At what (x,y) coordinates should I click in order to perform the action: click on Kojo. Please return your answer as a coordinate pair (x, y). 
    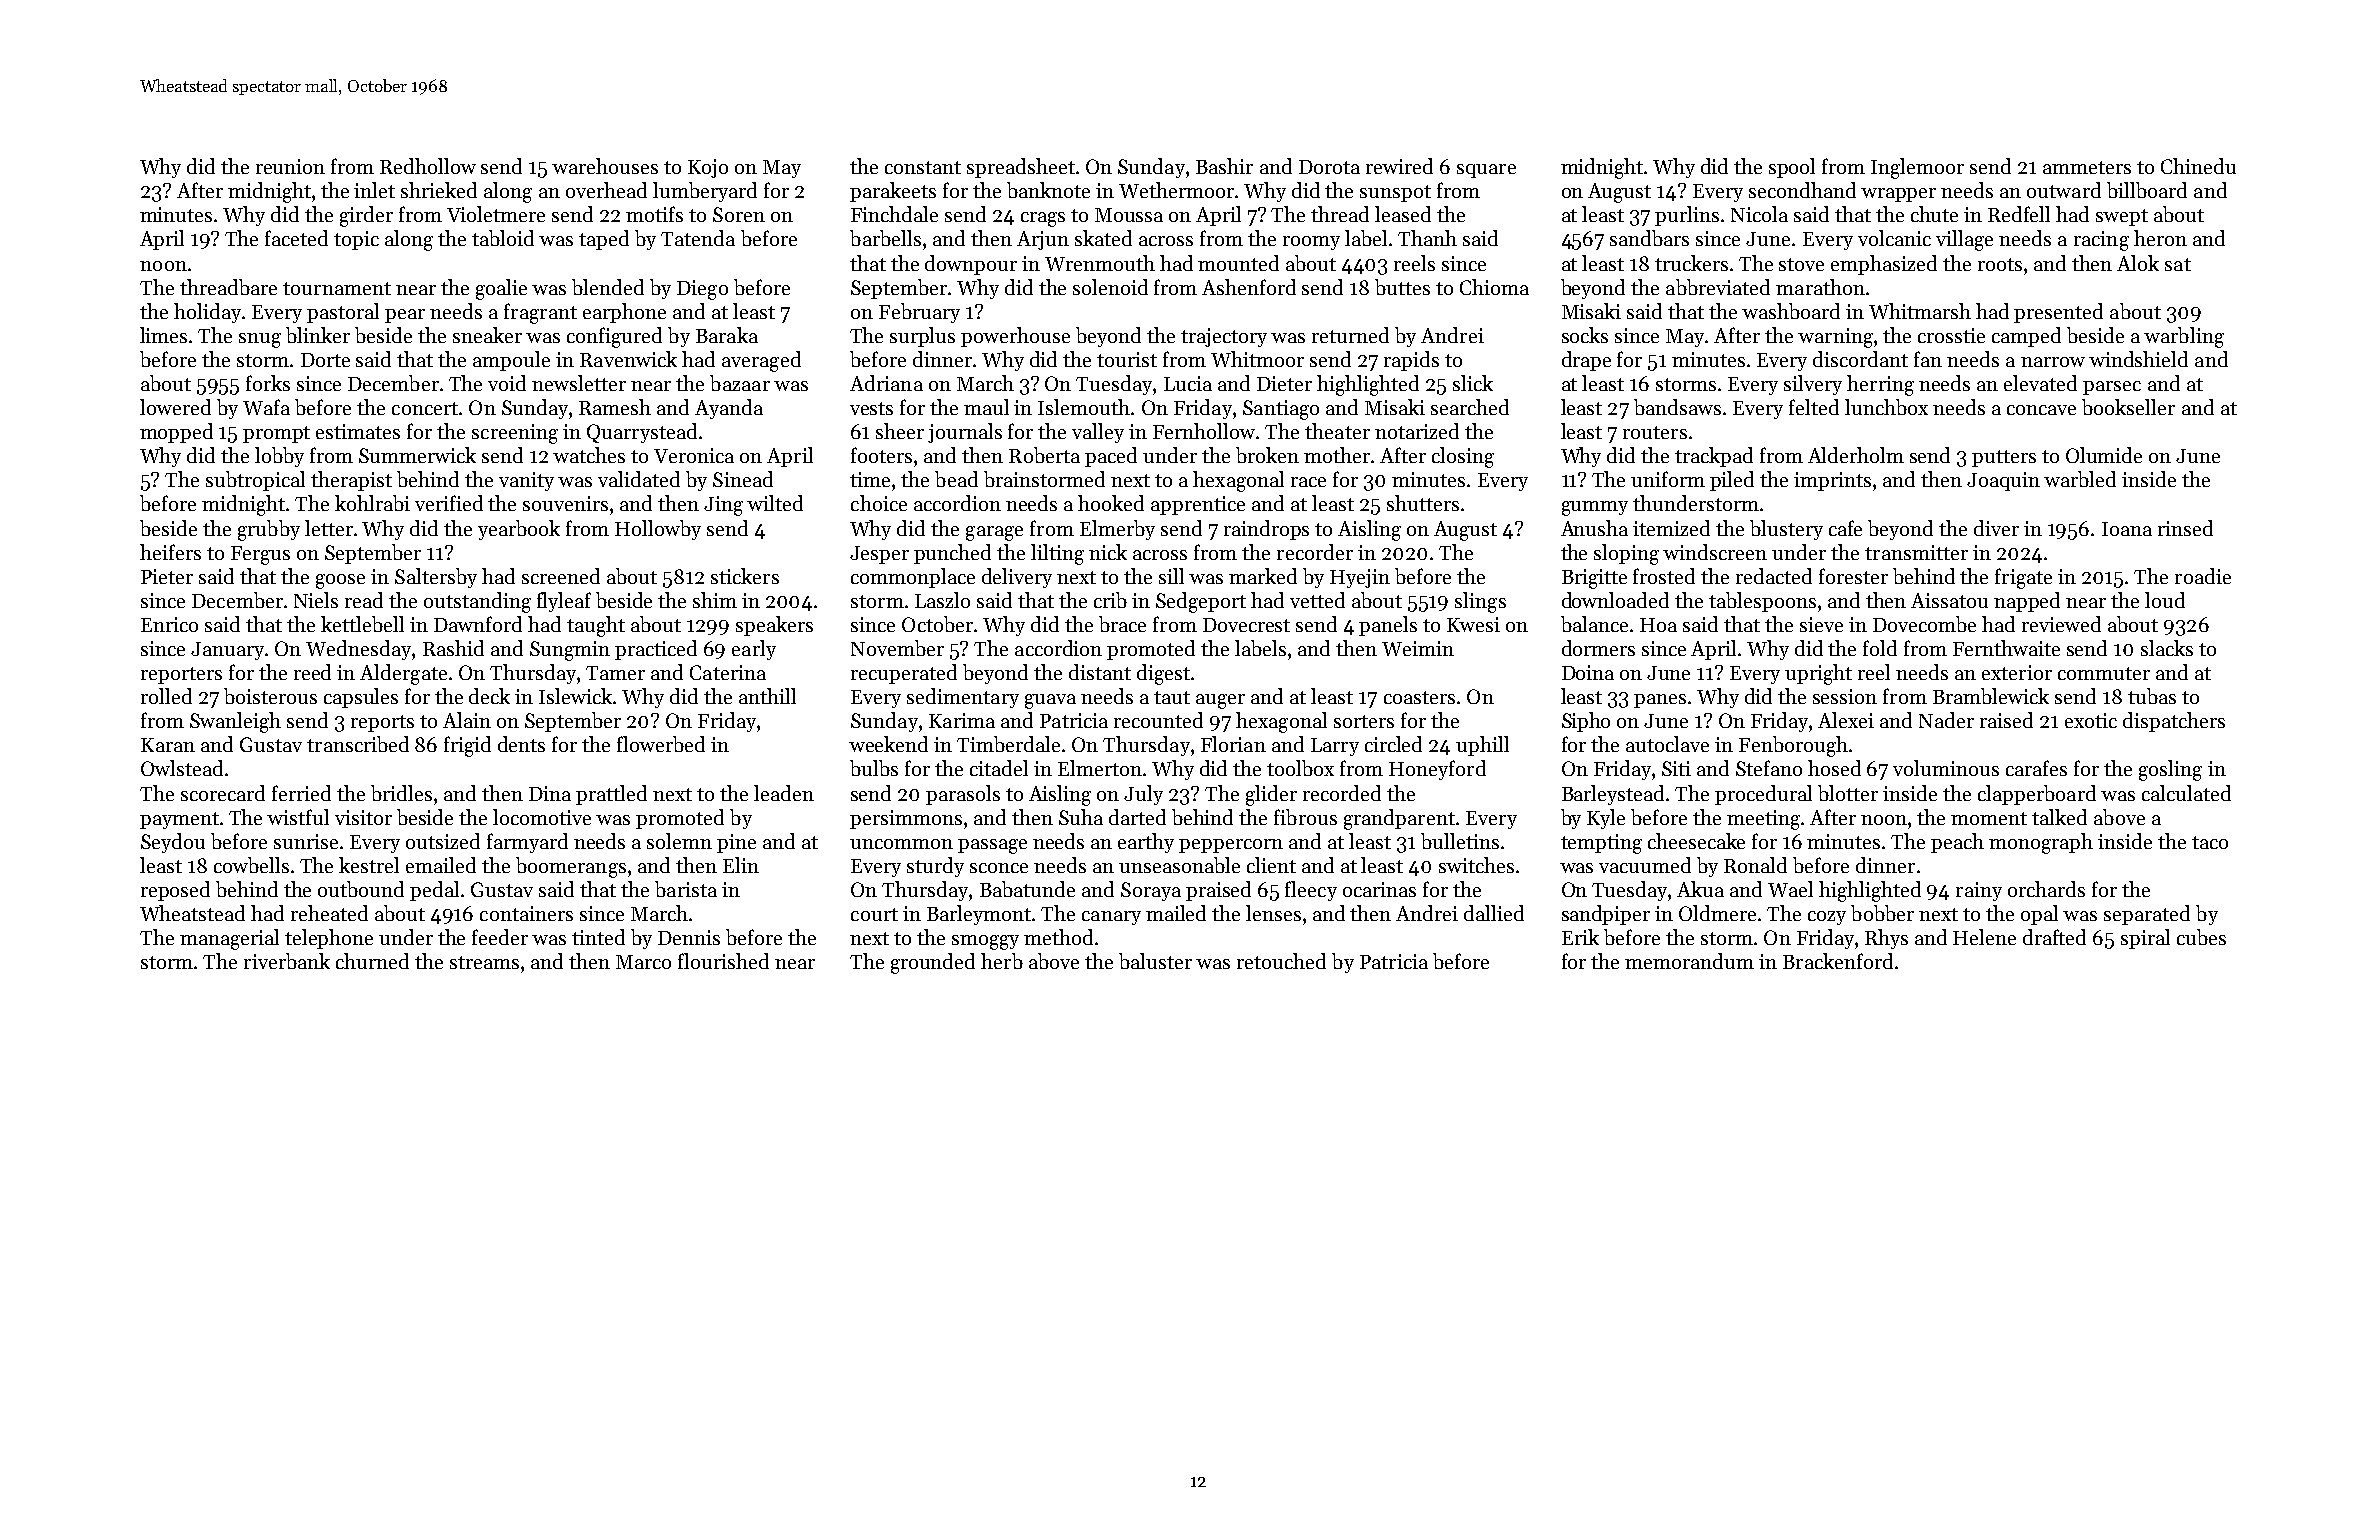
    Looking at the image, I should click on (708, 168).
